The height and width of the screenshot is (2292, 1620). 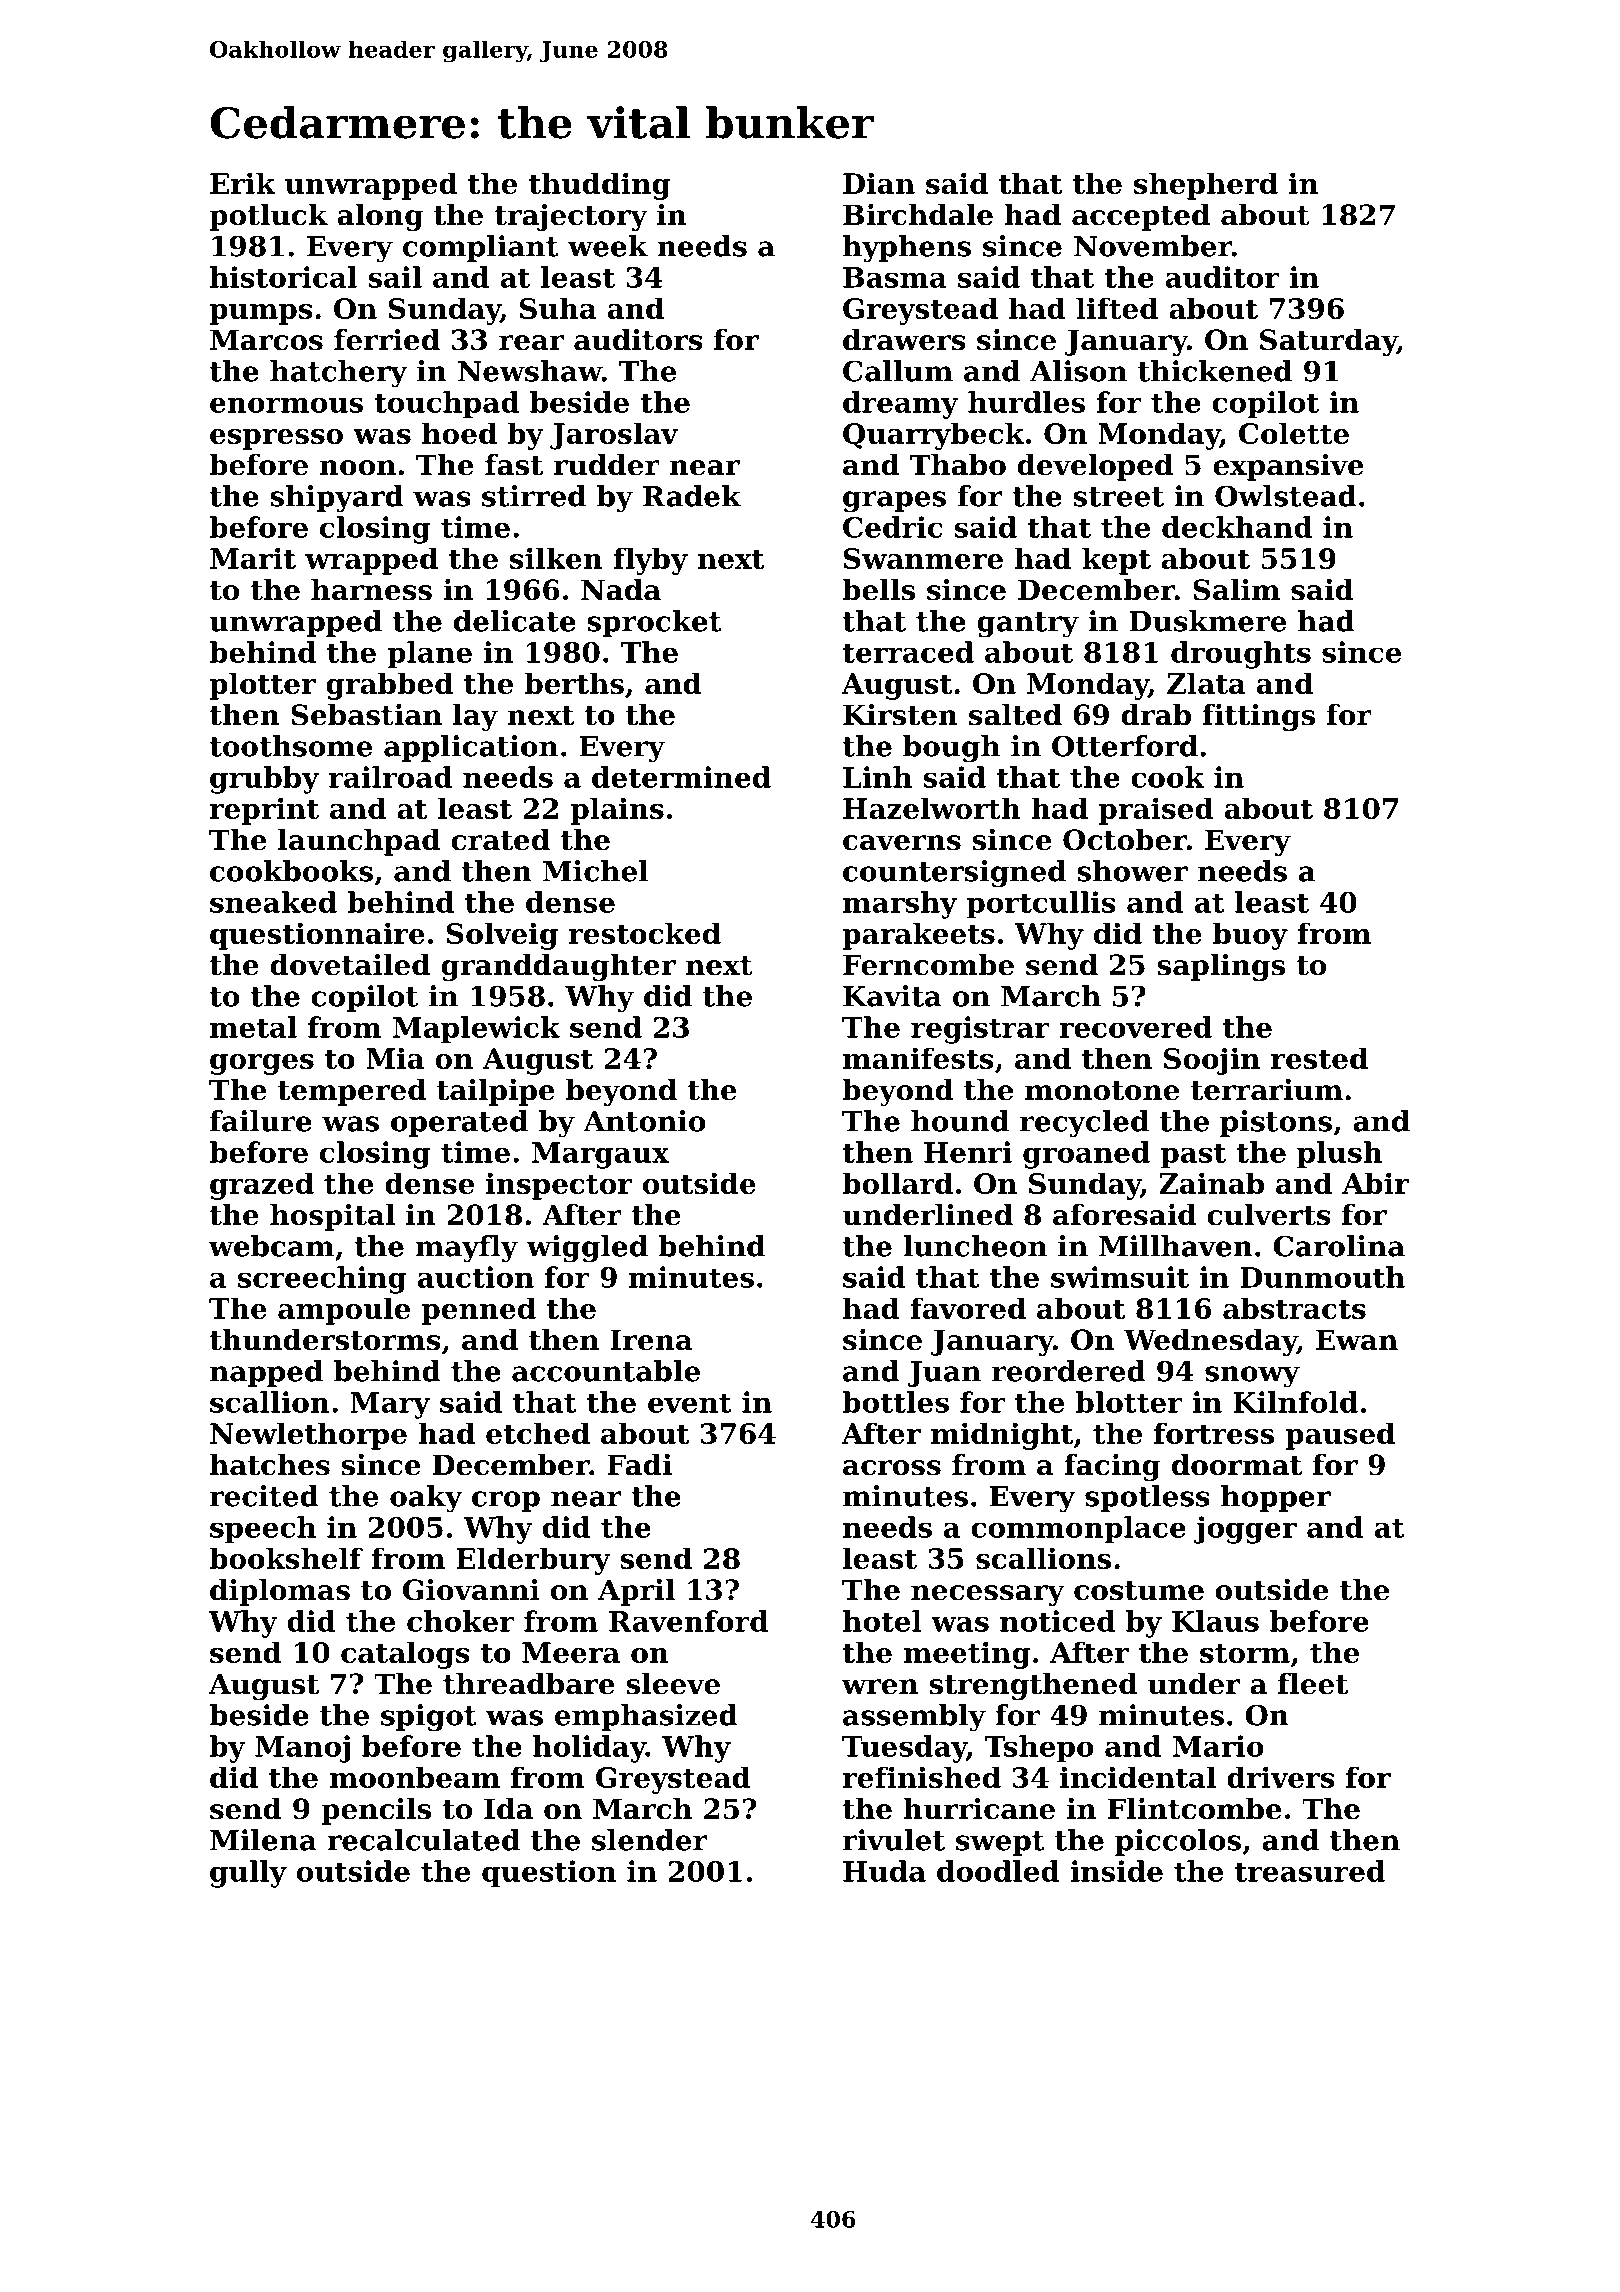 What do you see at coordinates (447, 405) in the screenshot?
I see `touchpad` at bounding box center [447, 405].
